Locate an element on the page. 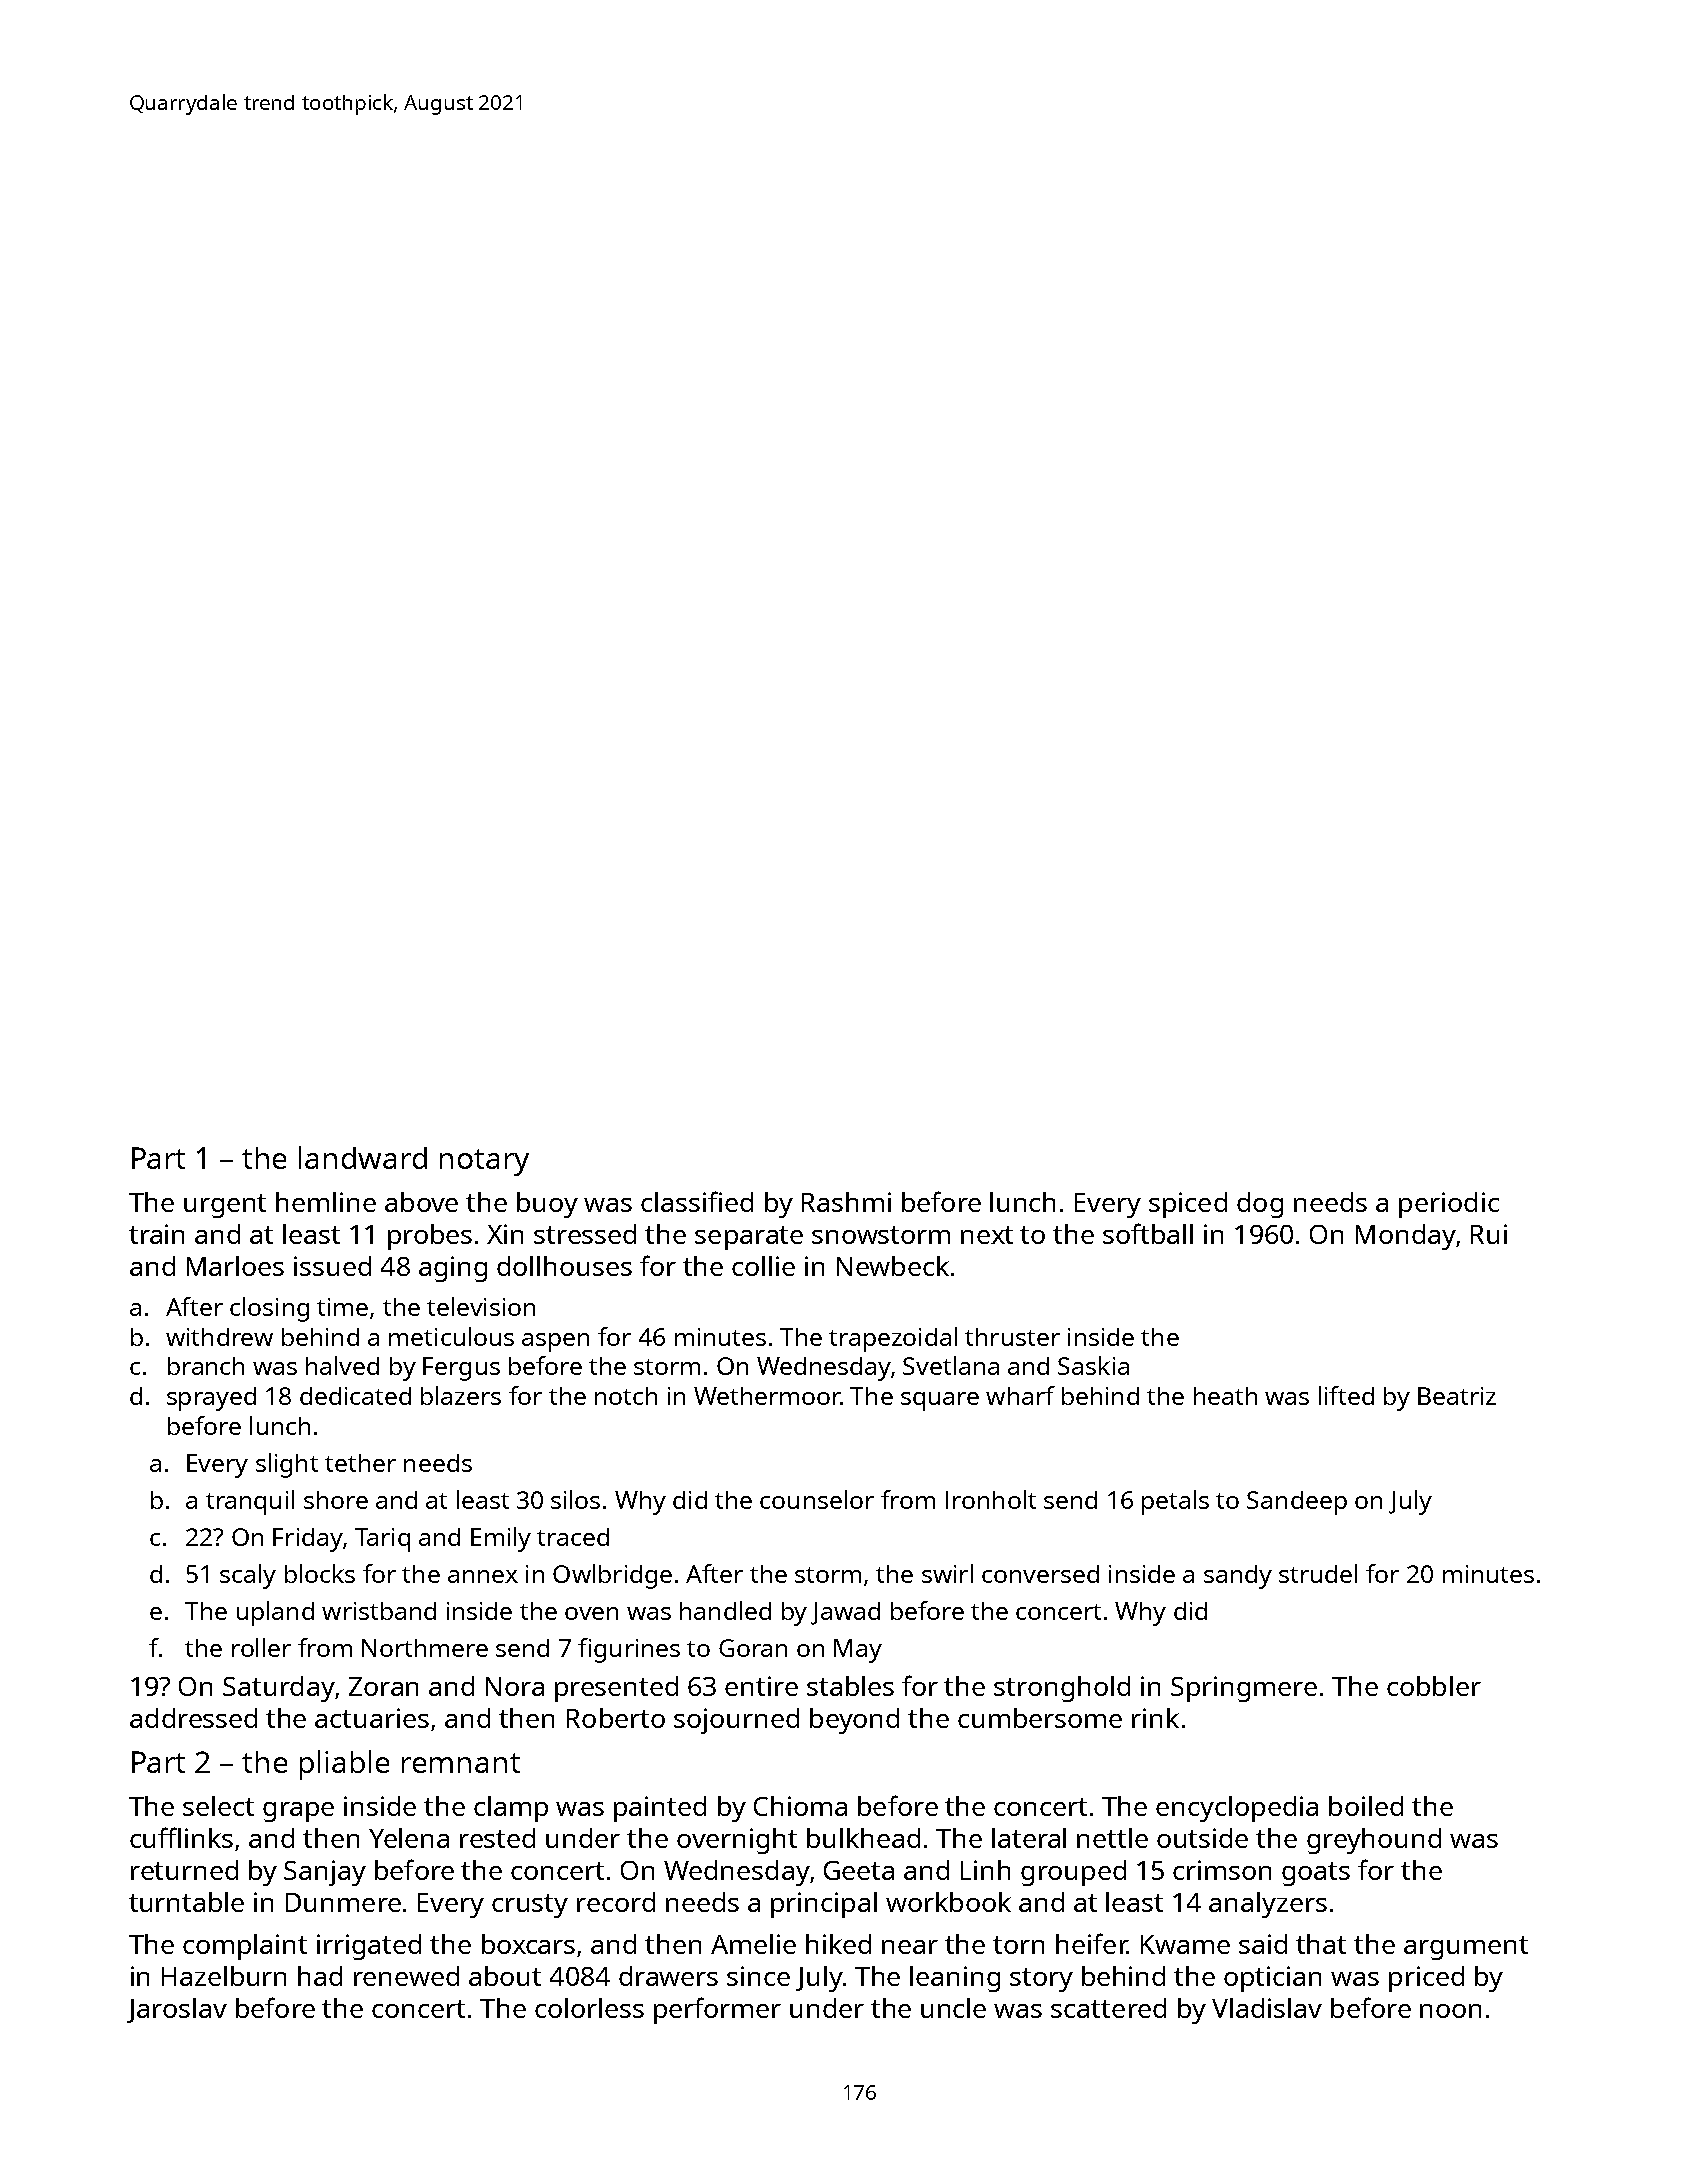 The height and width of the image is (2178, 1683). dog is located at coordinates (1260, 1205).
